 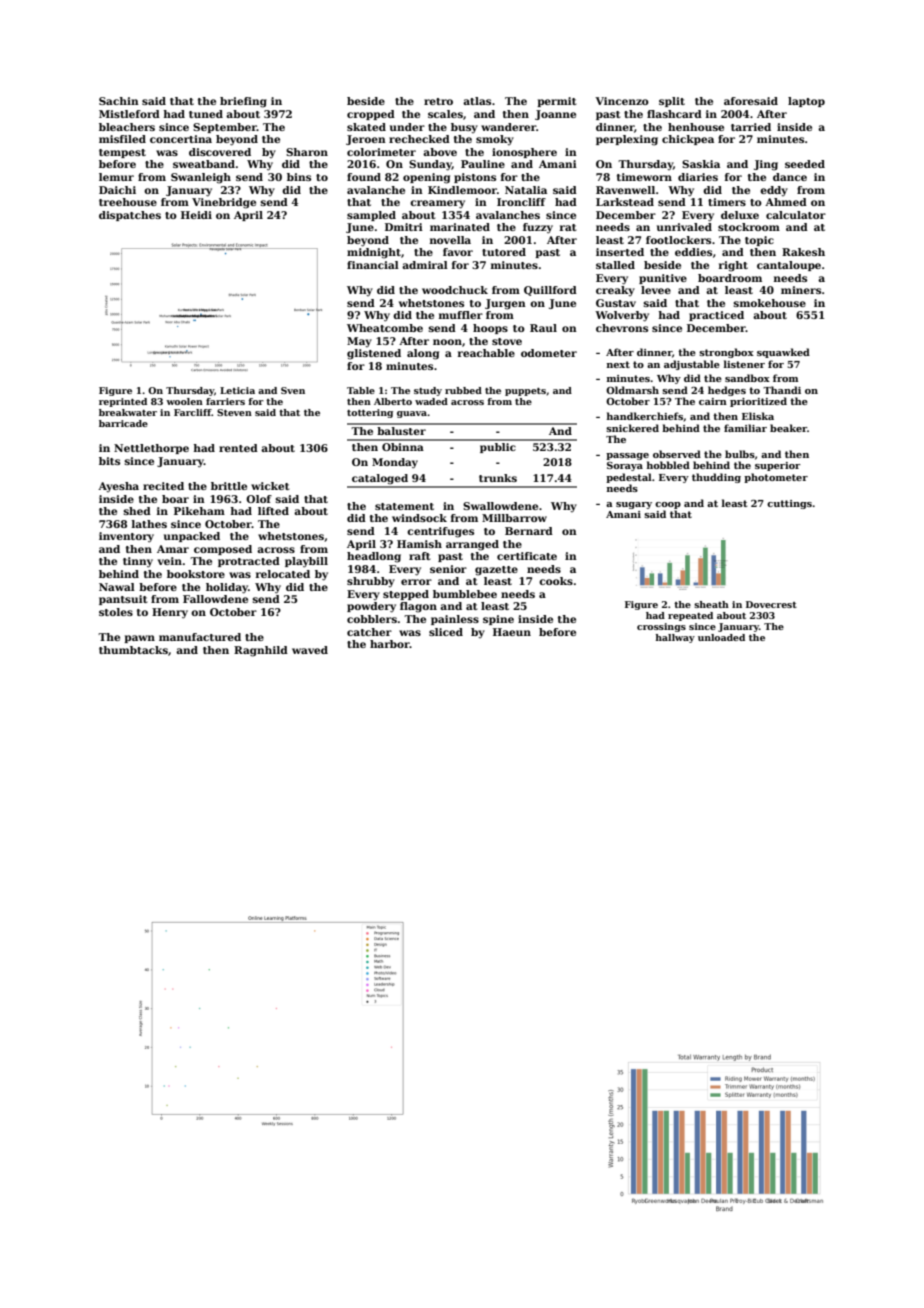 I want to click on lifted, so click(x=273, y=511).
